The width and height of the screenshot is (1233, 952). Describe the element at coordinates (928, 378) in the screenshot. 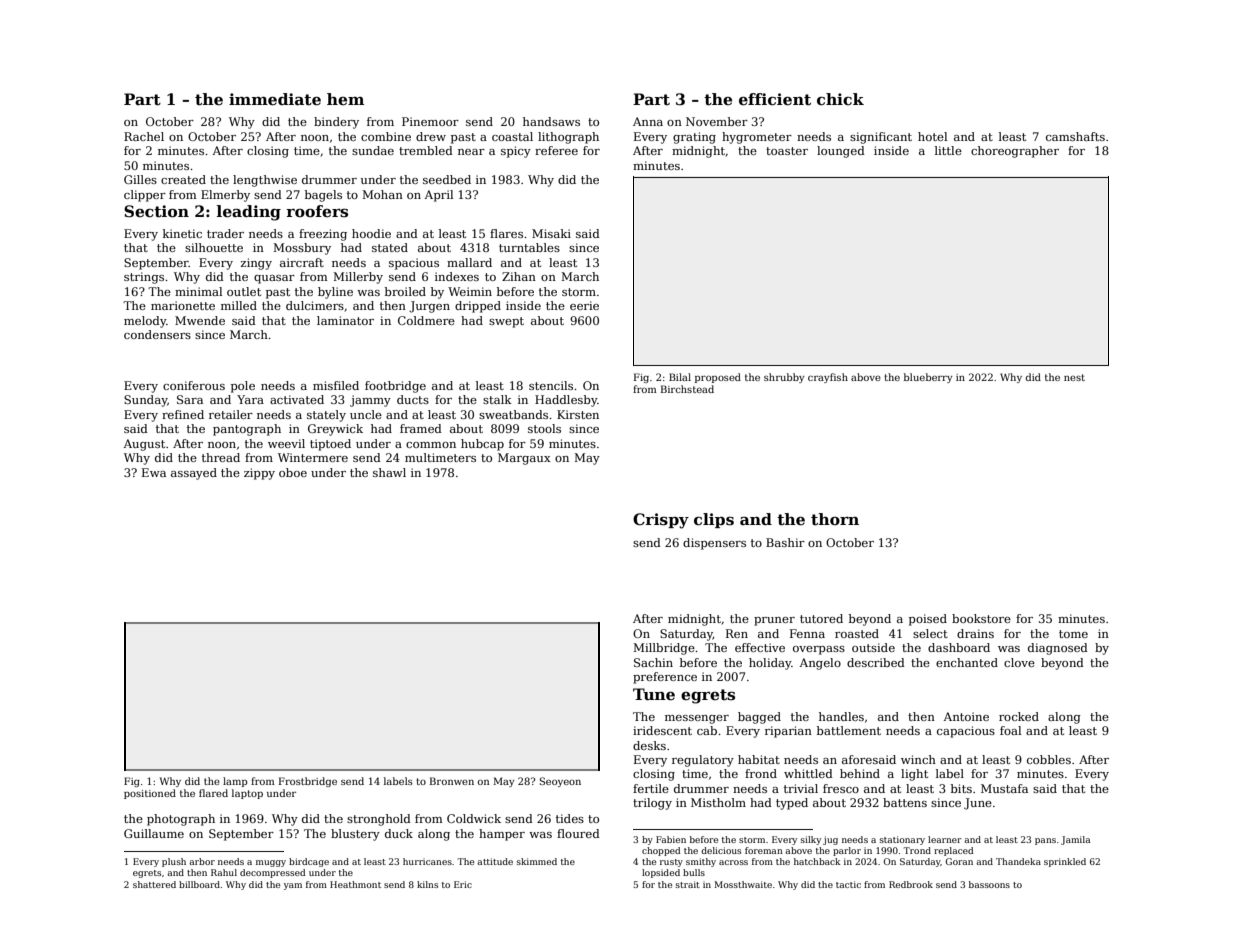

I see `blueberry` at that location.
